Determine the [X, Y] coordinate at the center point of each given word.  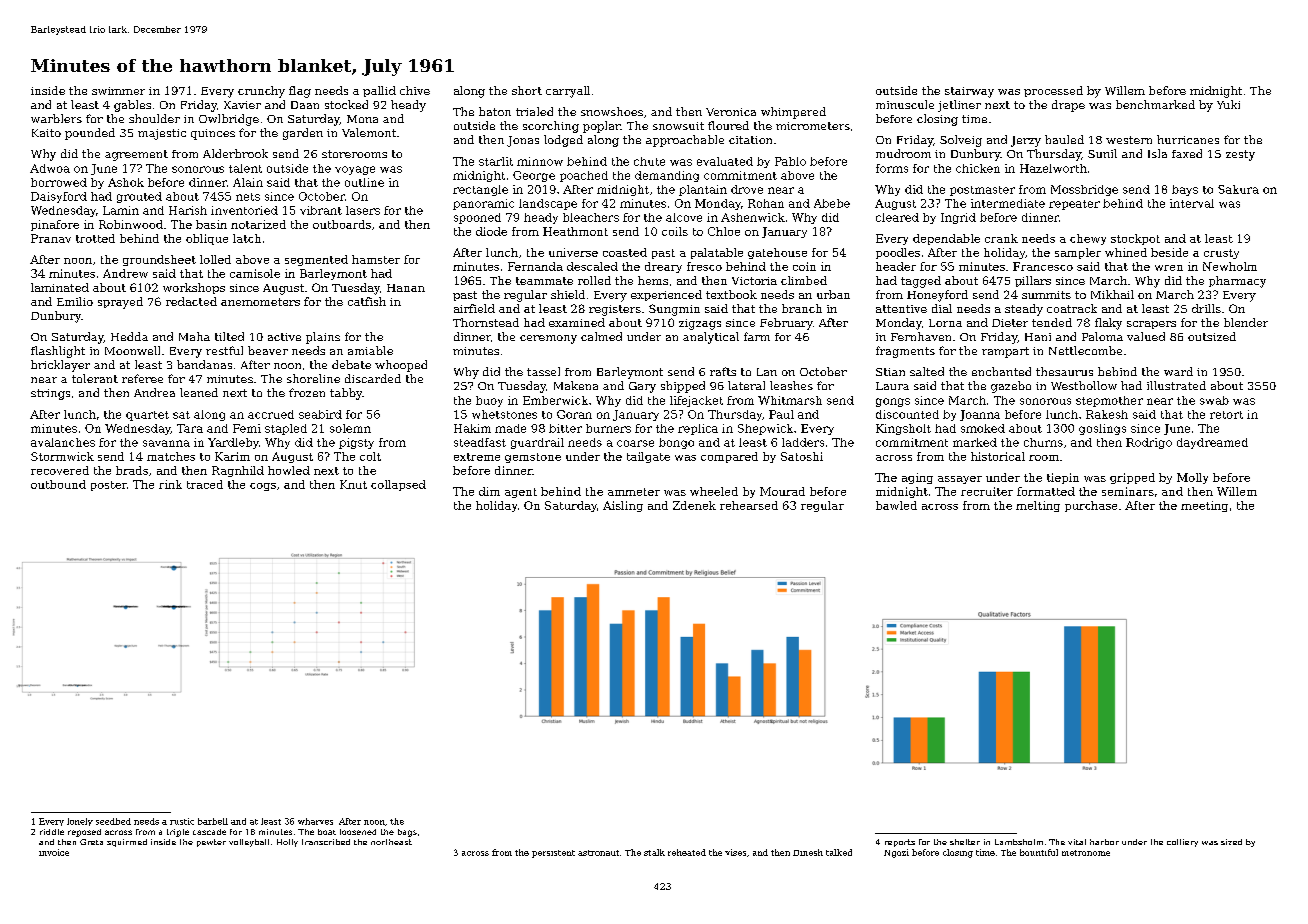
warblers [56, 118]
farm [757, 336]
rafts [723, 371]
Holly [287, 843]
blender [1246, 322]
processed [1053, 91]
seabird [320, 414]
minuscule [905, 104]
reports [900, 843]
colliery [1182, 843]
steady [1024, 310]
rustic [182, 821]
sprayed [120, 303]
